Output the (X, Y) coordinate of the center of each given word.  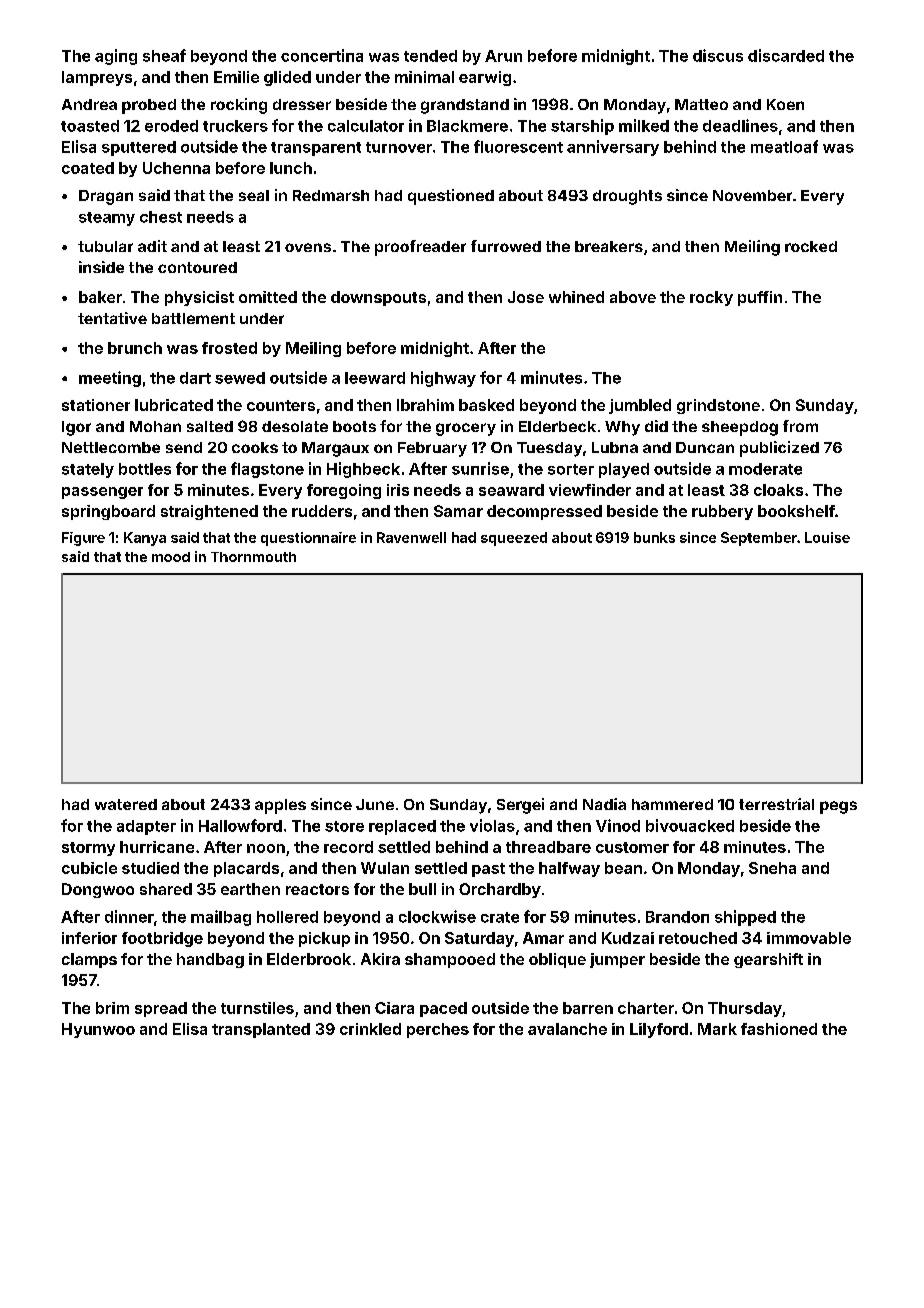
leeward (375, 378)
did (656, 426)
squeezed (514, 539)
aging (116, 57)
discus (718, 55)
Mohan (155, 426)
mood (171, 557)
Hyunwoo (98, 1030)
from (800, 426)
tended (430, 56)
